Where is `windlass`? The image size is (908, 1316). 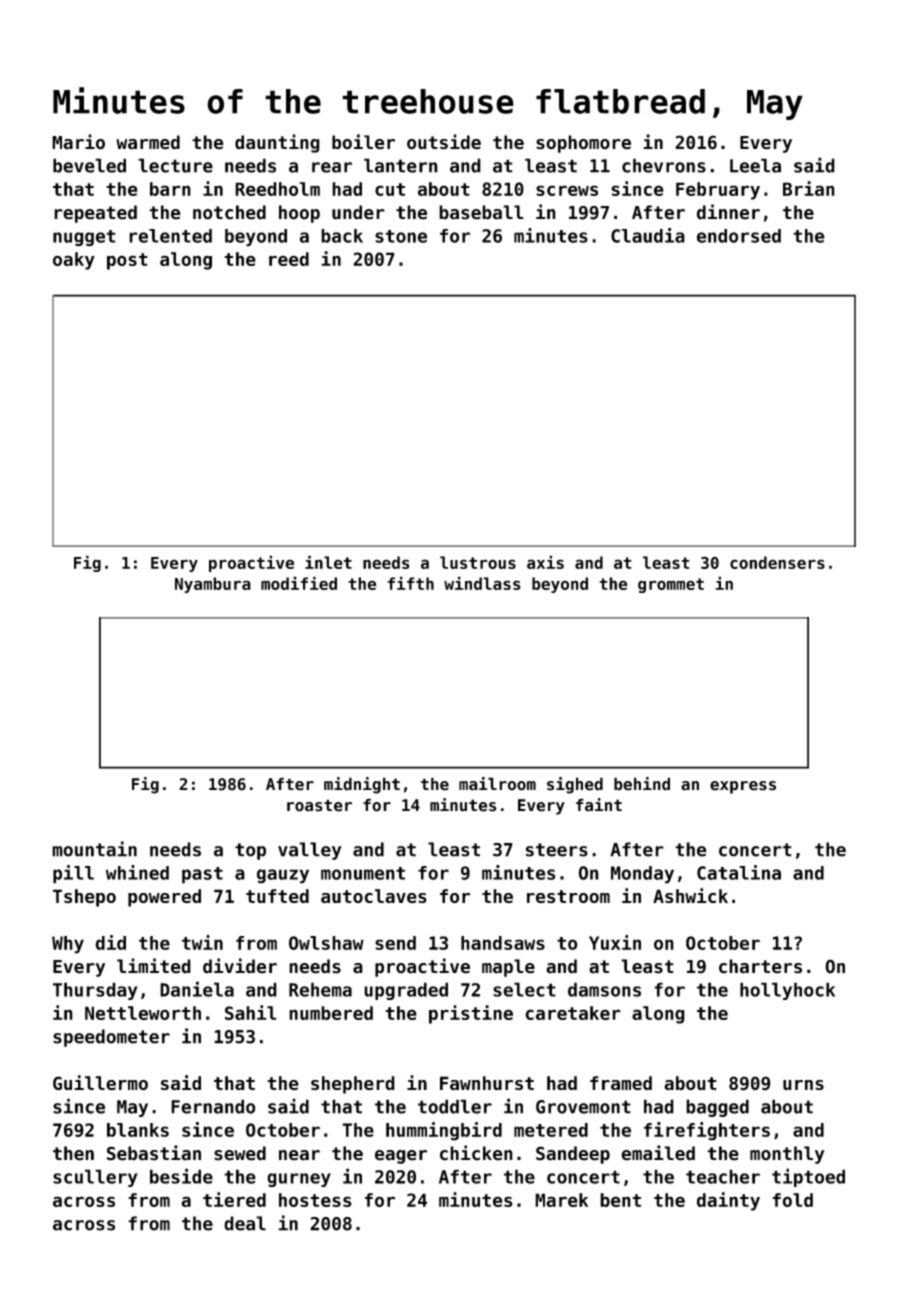 windlass is located at coordinates (482, 583).
